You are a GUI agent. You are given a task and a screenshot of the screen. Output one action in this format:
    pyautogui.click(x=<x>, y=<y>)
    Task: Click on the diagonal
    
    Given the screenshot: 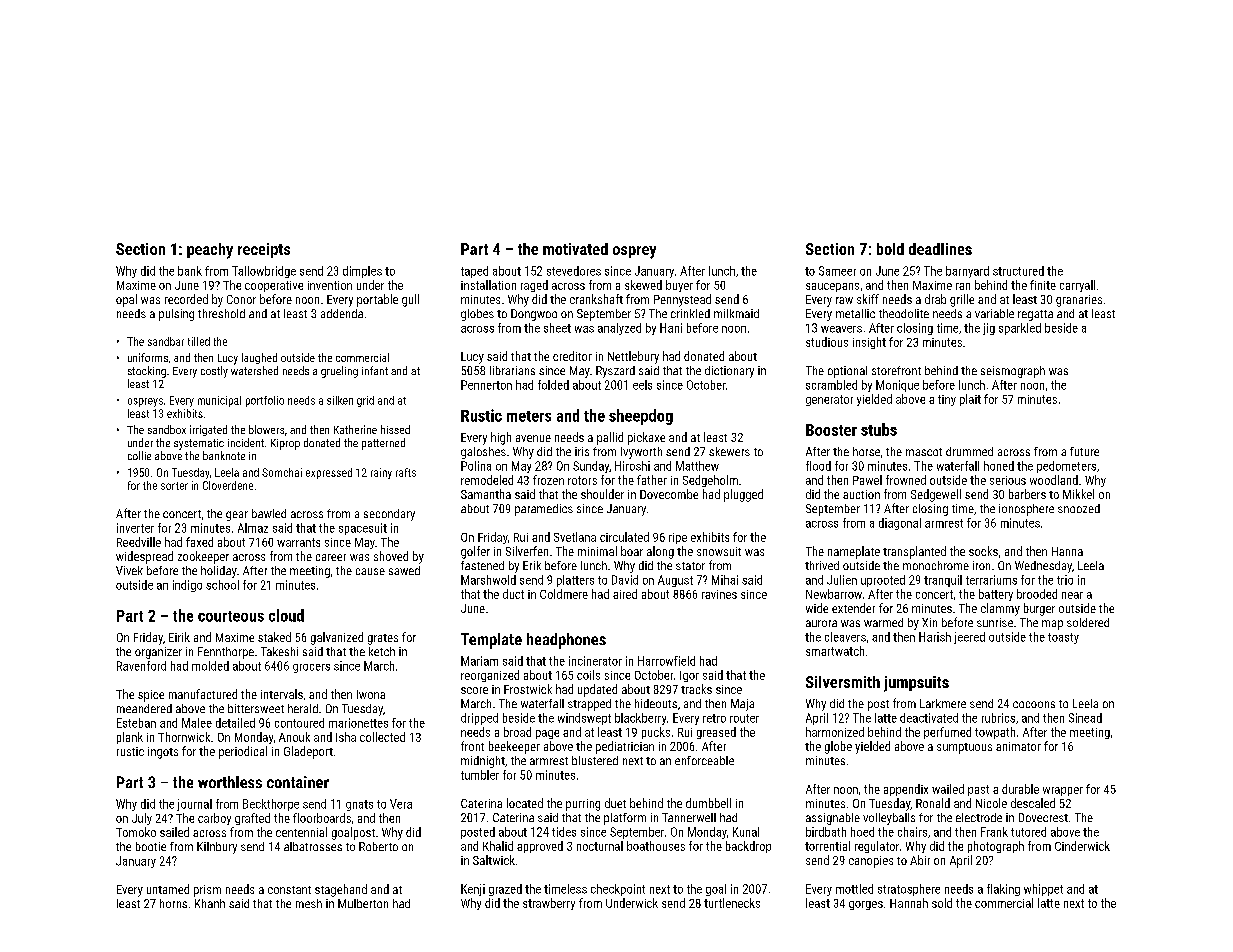 What is the action you would take?
    pyautogui.click(x=900, y=524)
